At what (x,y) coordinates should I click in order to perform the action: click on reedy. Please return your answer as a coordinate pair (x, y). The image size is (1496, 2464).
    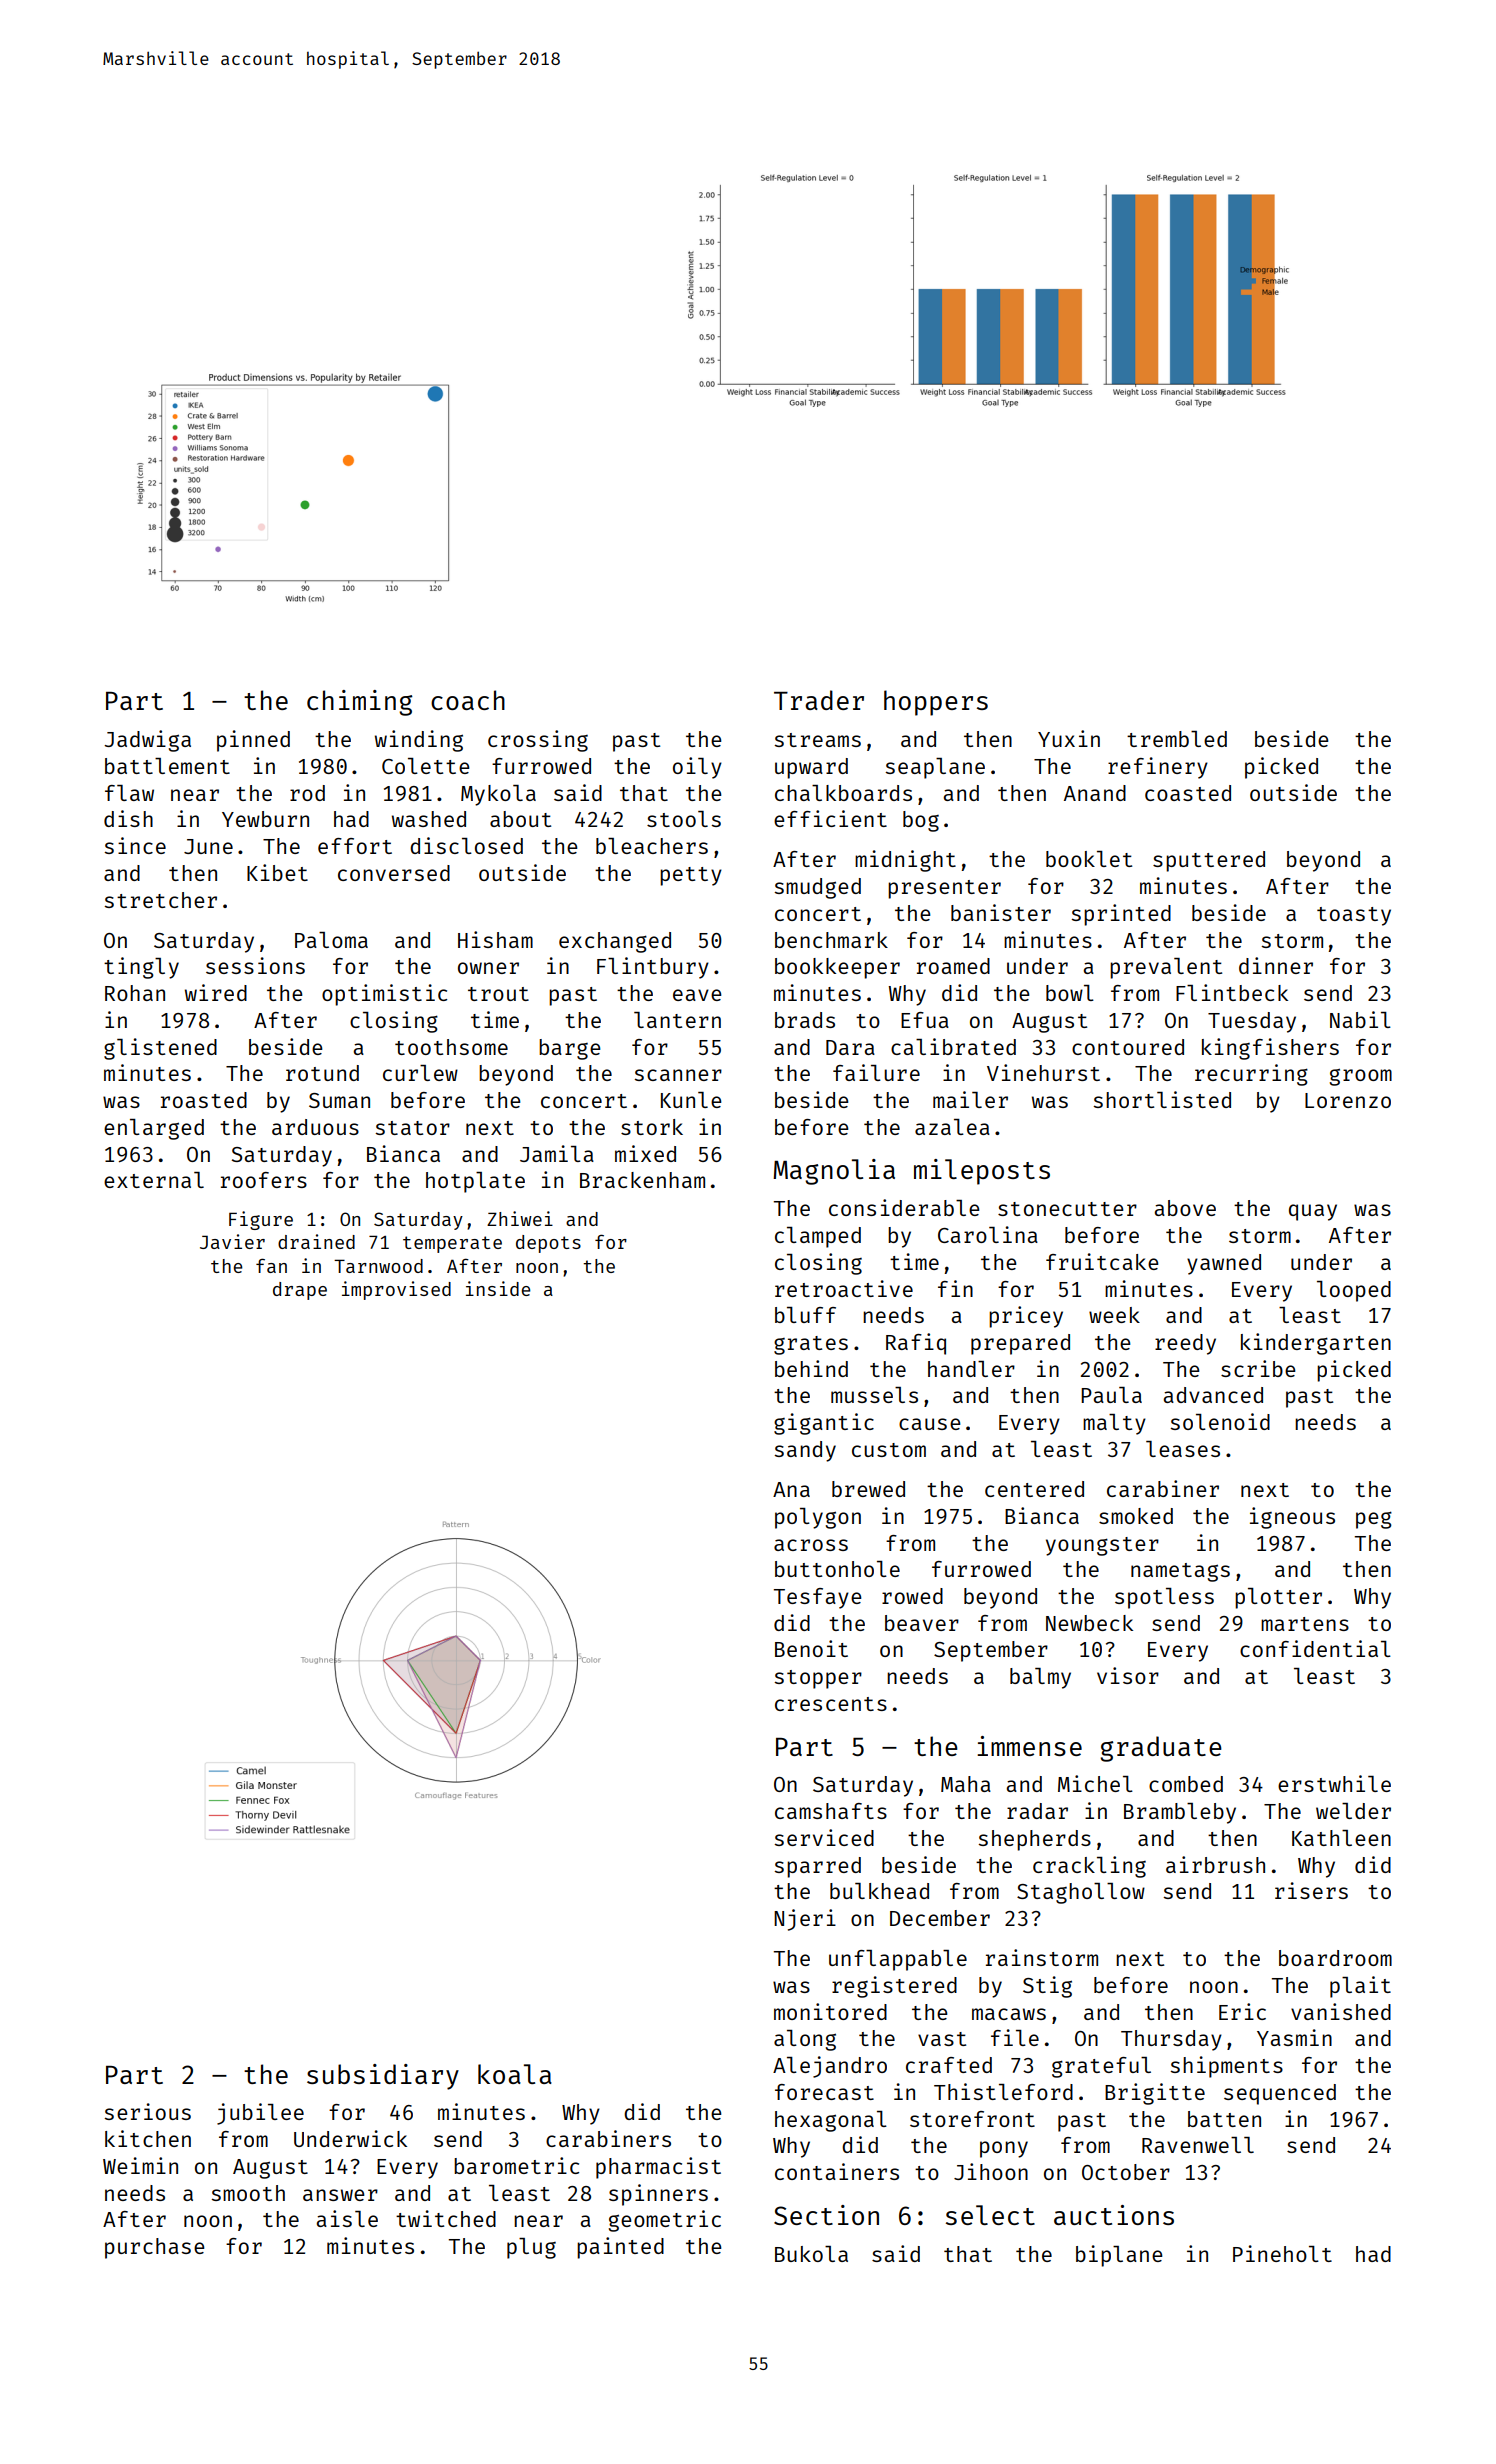
    Looking at the image, I should click on (1185, 1344).
